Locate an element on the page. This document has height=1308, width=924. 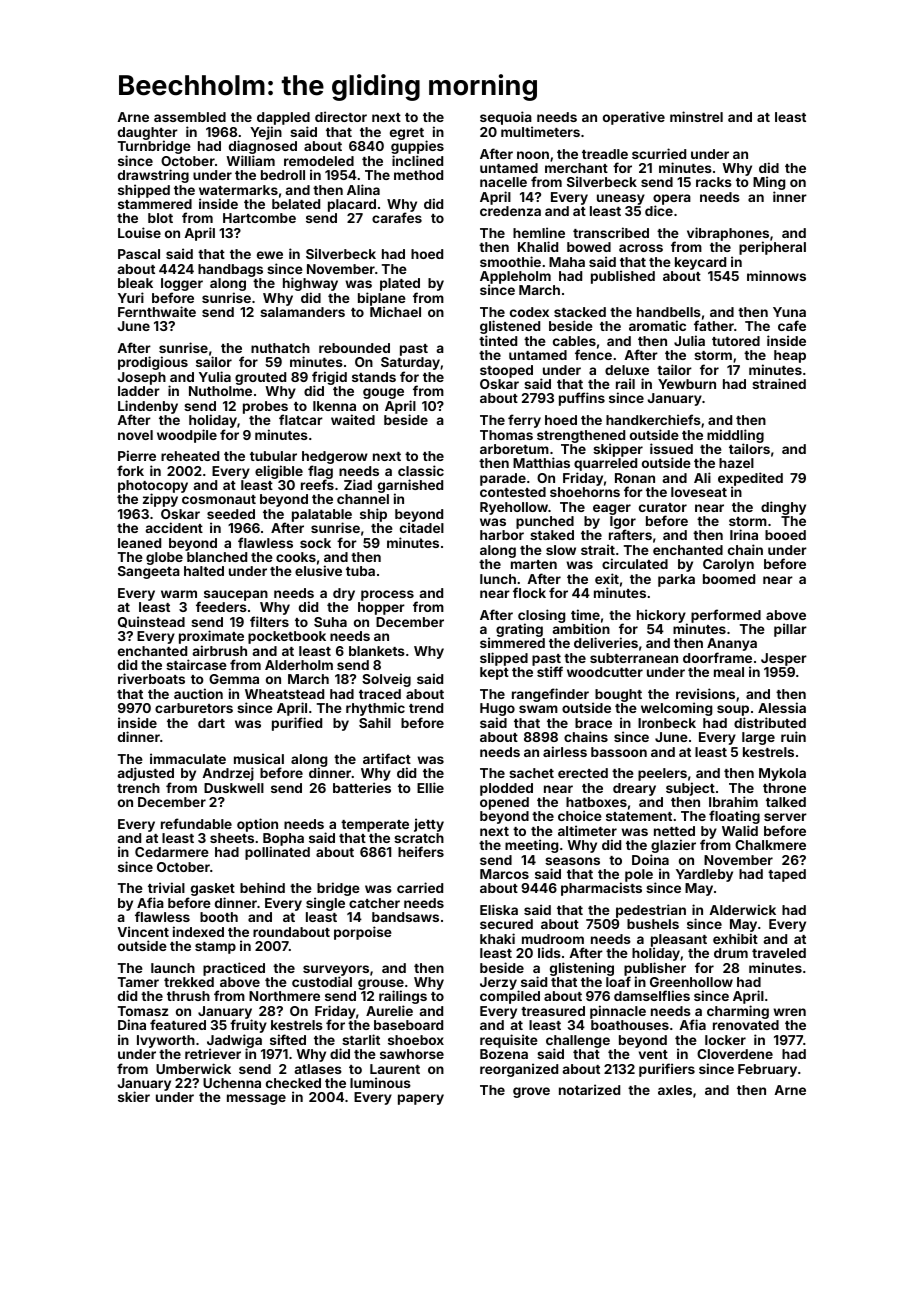
Marcos is located at coordinates (504, 874).
